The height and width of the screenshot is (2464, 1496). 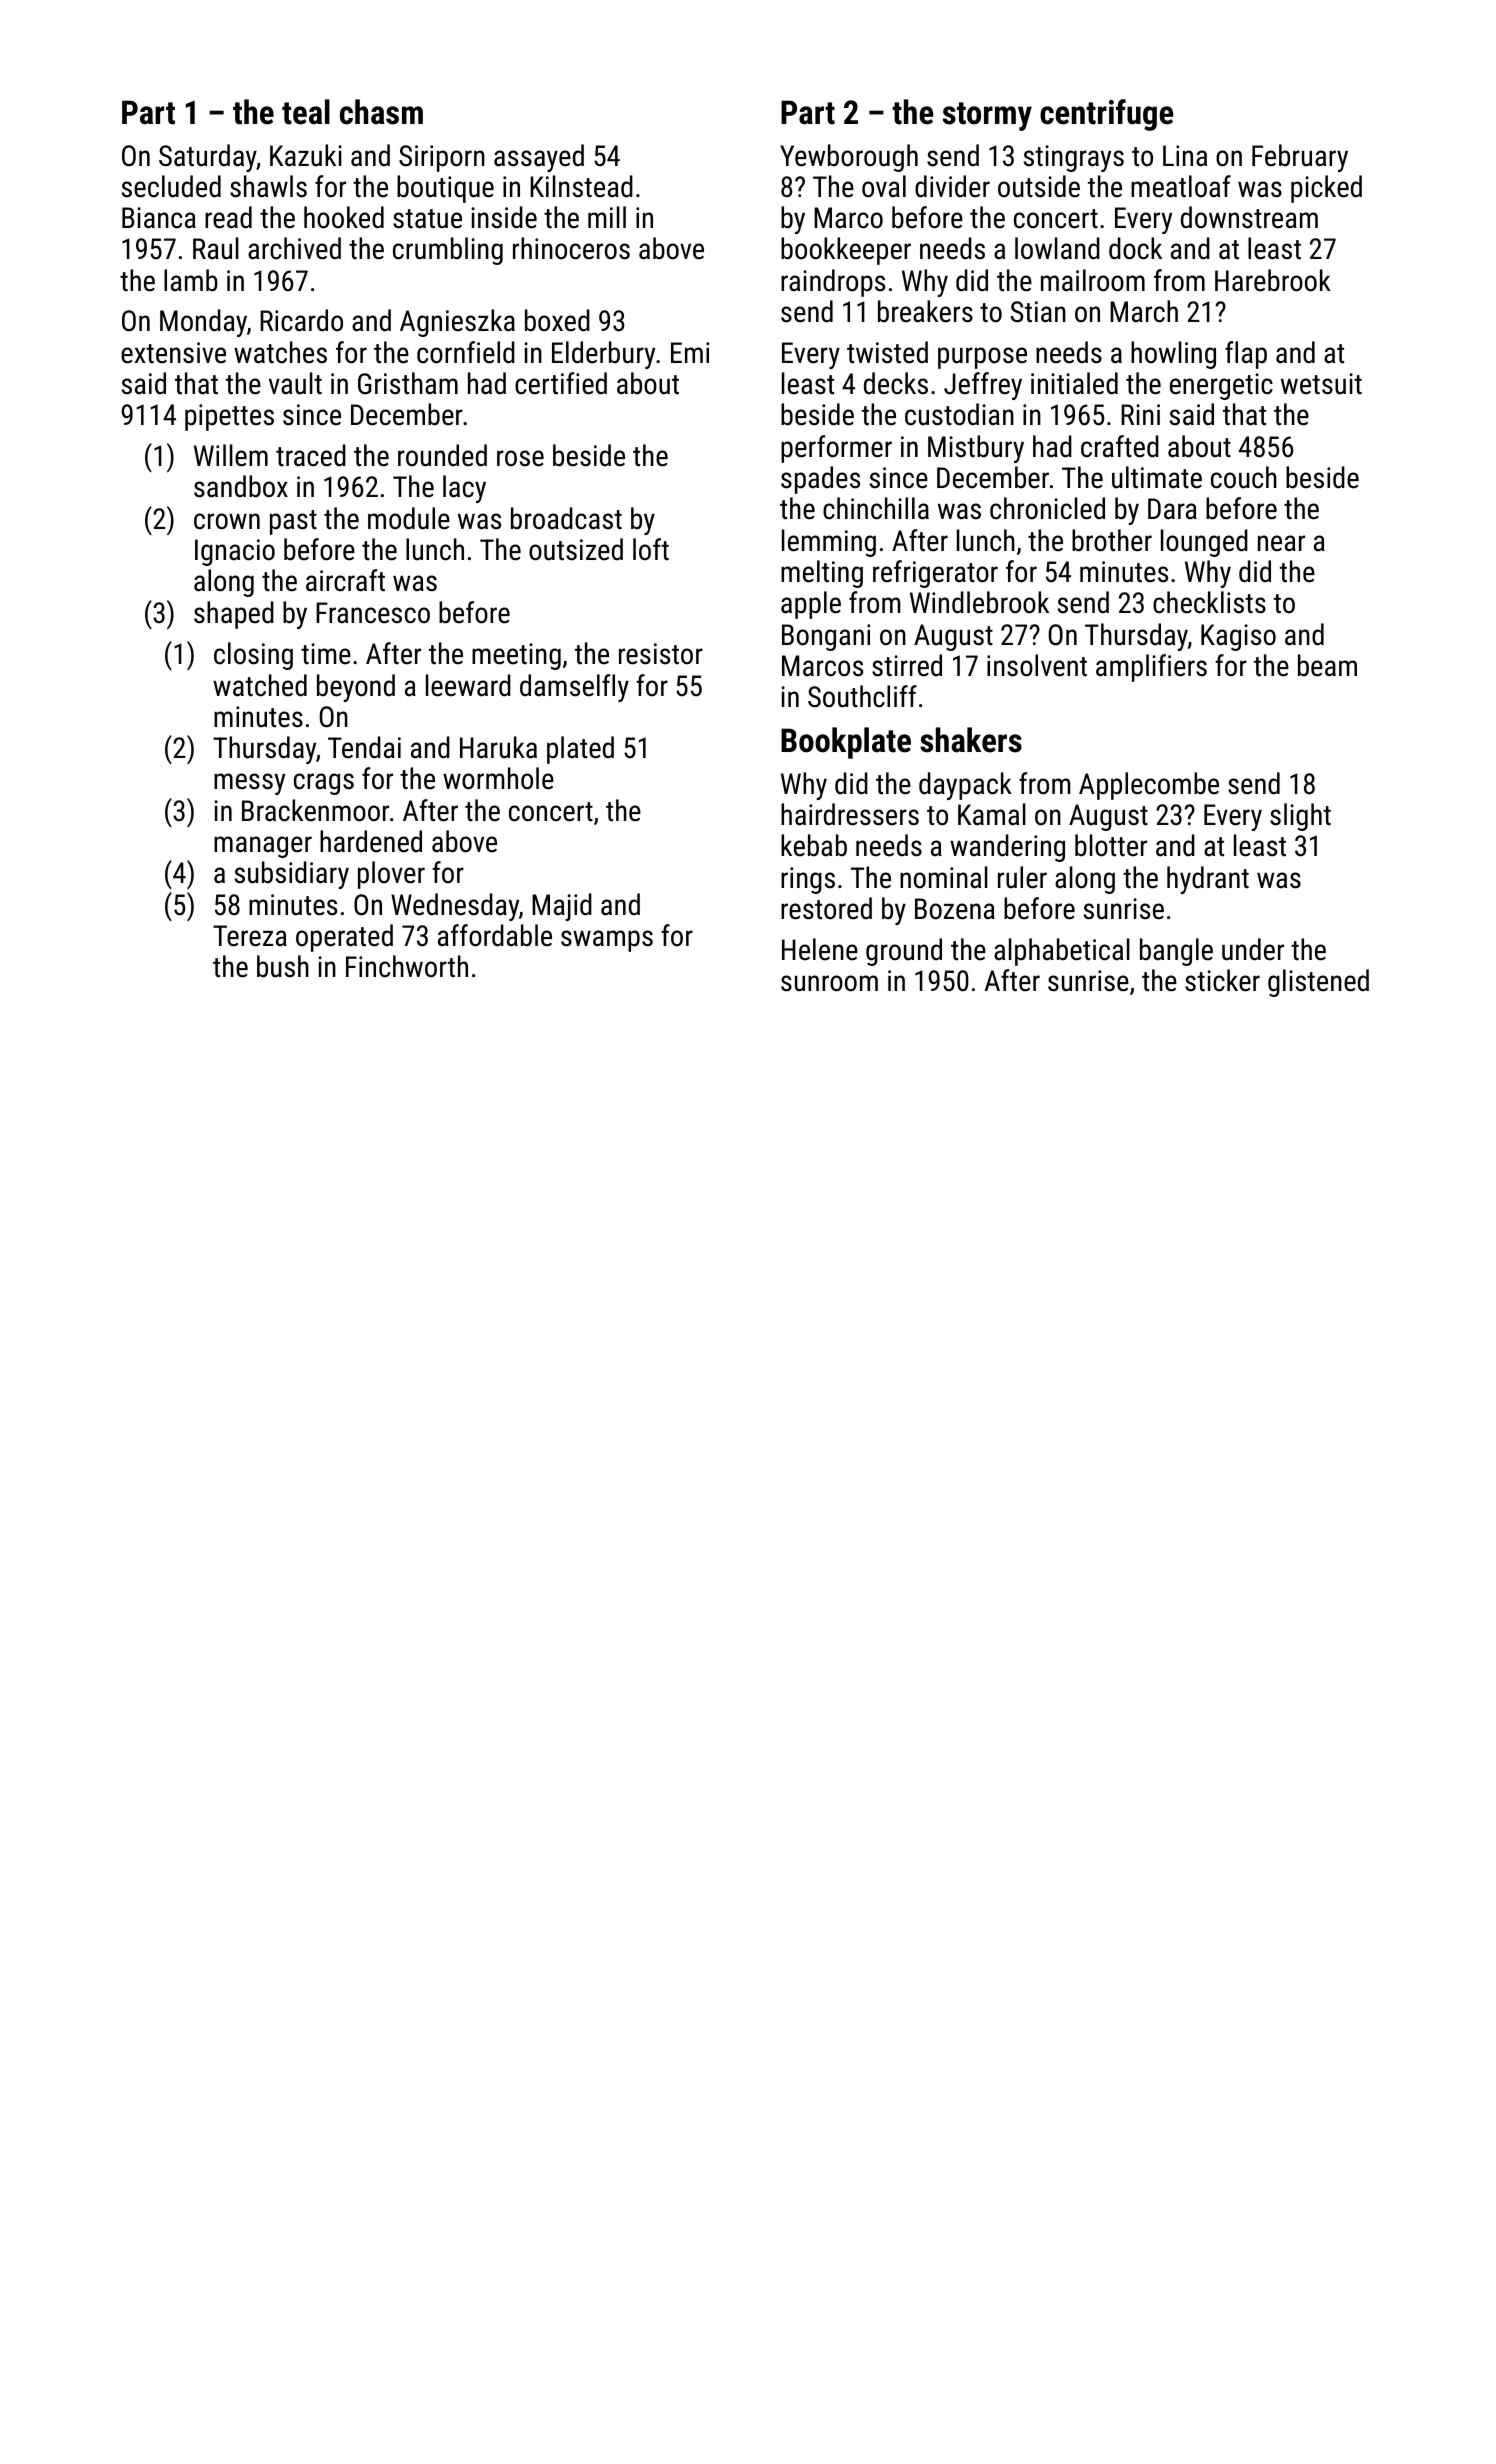 What do you see at coordinates (373, 613) in the screenshot?
I see `Francesco` at bounding box center [373, 613].
